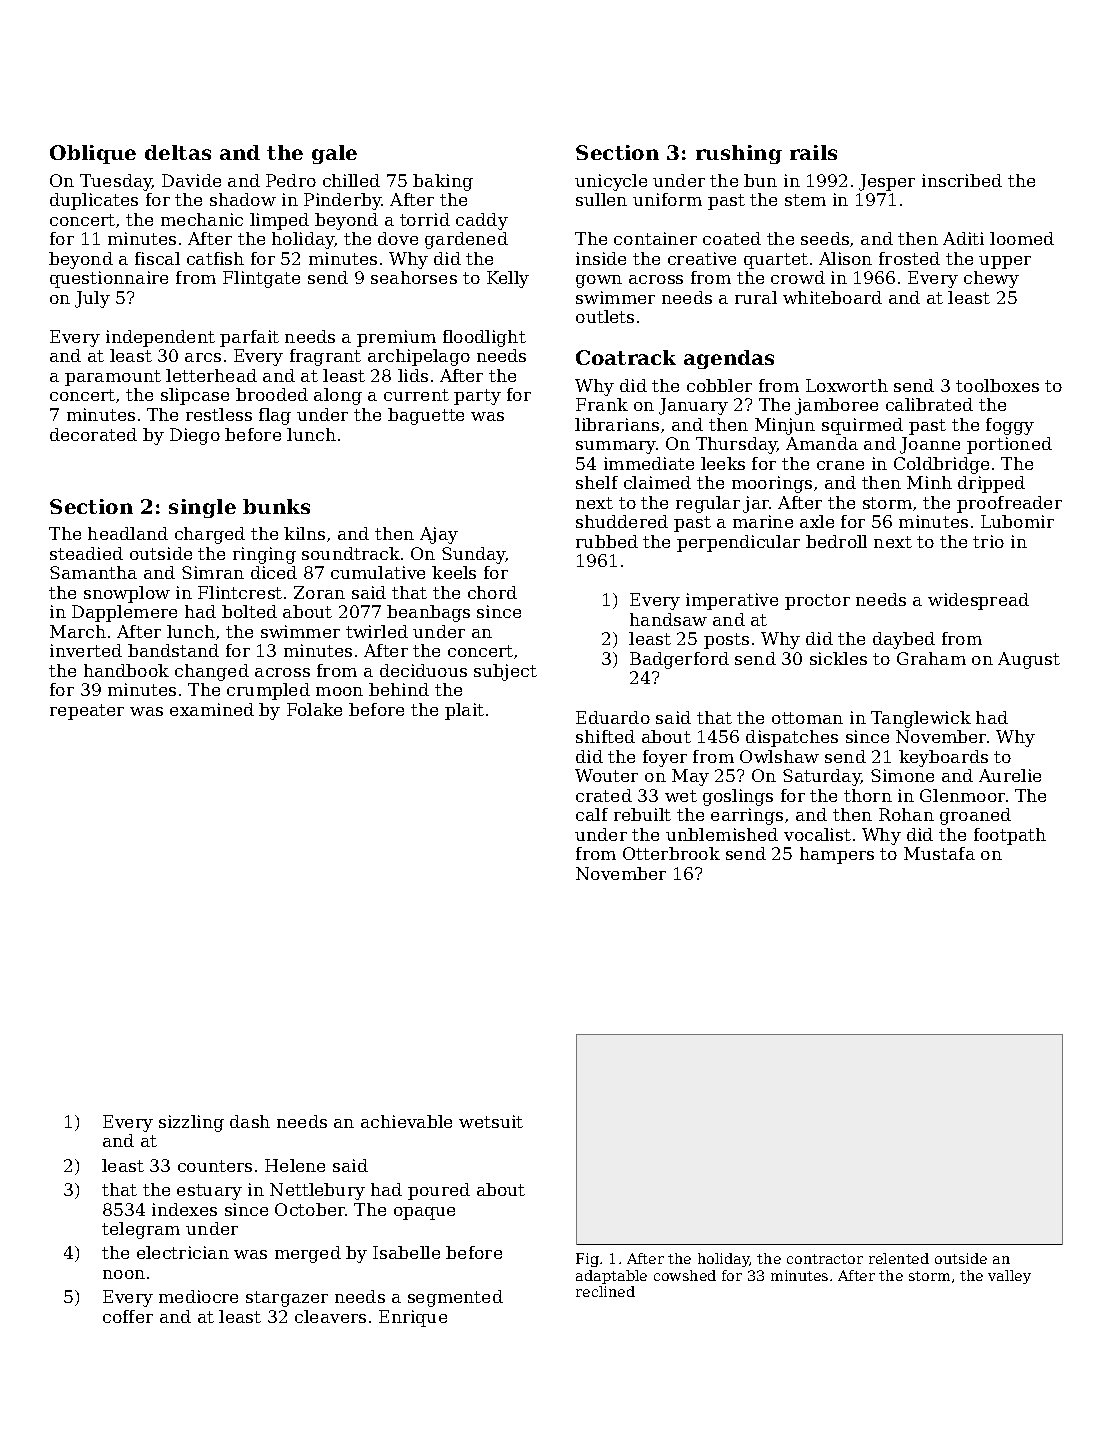 The height and width of the page is (1441, 1113). What do you see at coordinates (726, 641) in the page?
I see `posts` at bounding box center [726, 641].
